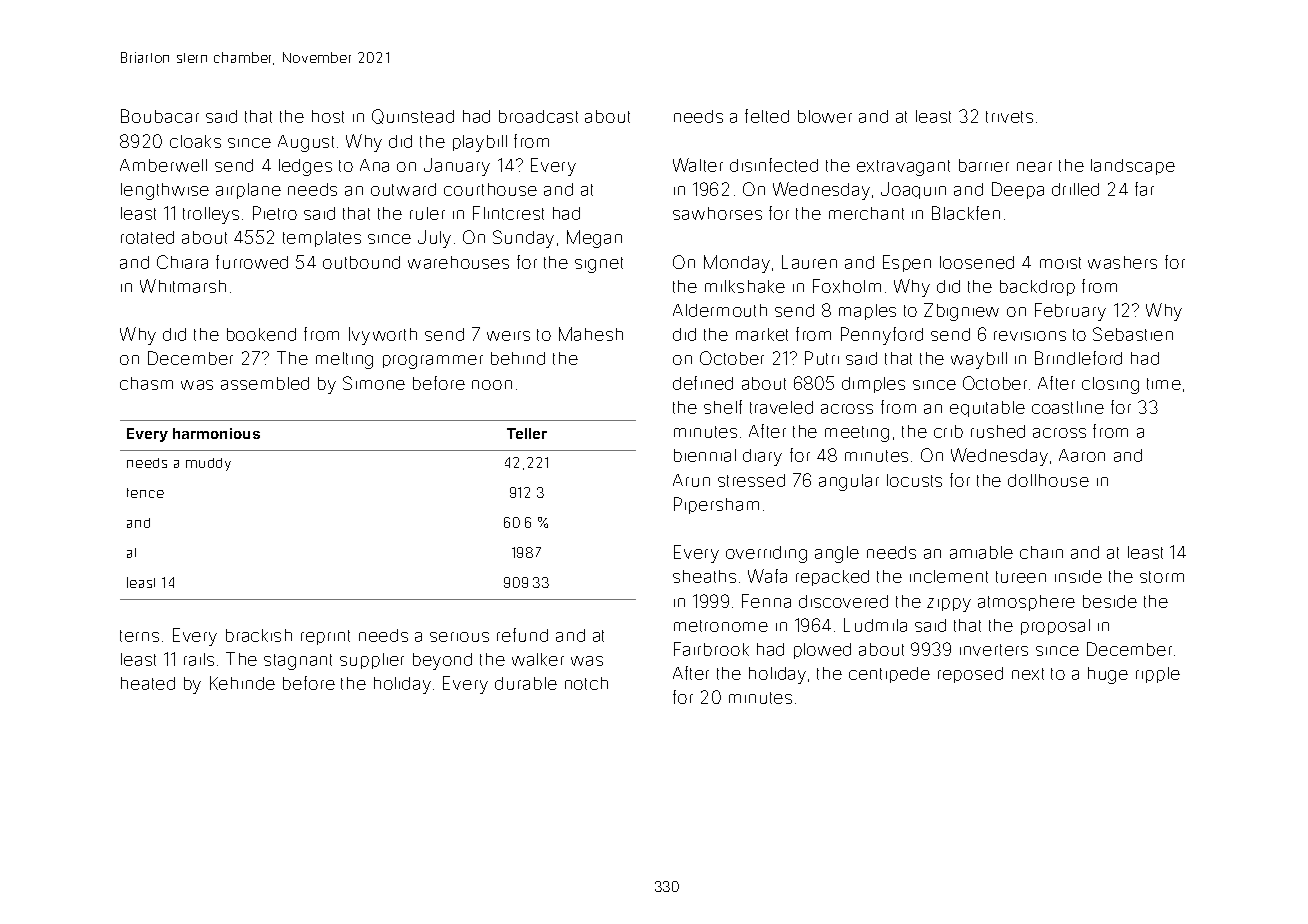 Image resolution: width=1308 pixels, height=924 pixels. What do you see at coordinates (526, 683) in the page?
I see `durable` at bounding box center [526, 683].
